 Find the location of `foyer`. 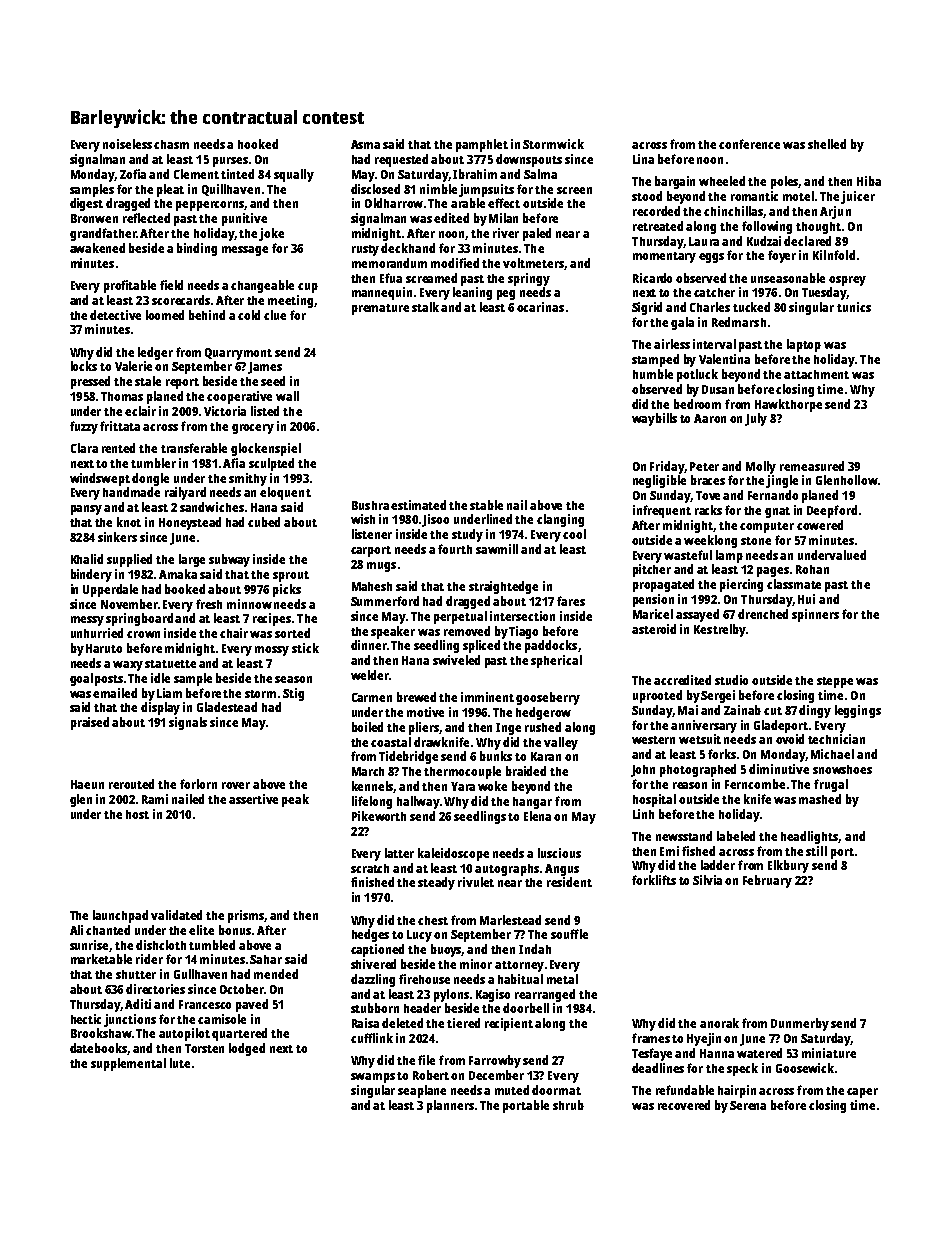

foyer is located at coordinates (782, 256).
